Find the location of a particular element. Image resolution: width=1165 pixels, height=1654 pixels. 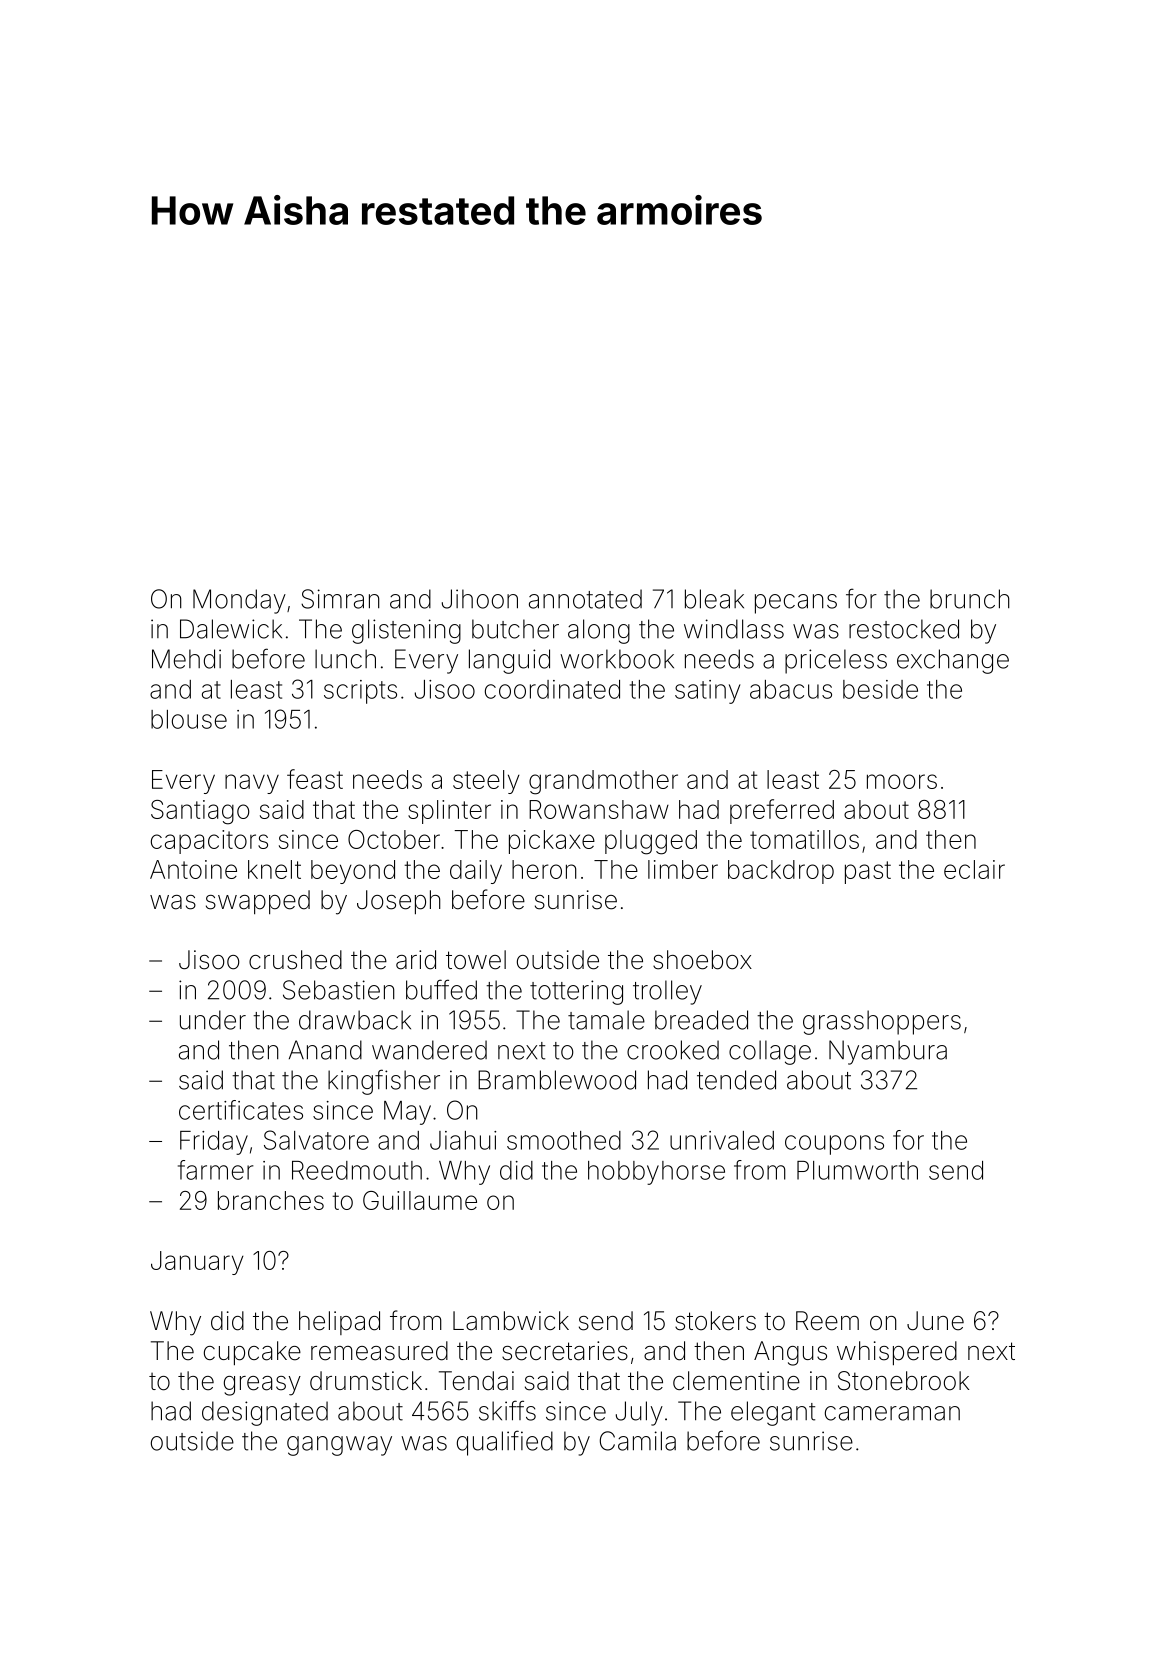

June is located at coordinates (935, 1321).
